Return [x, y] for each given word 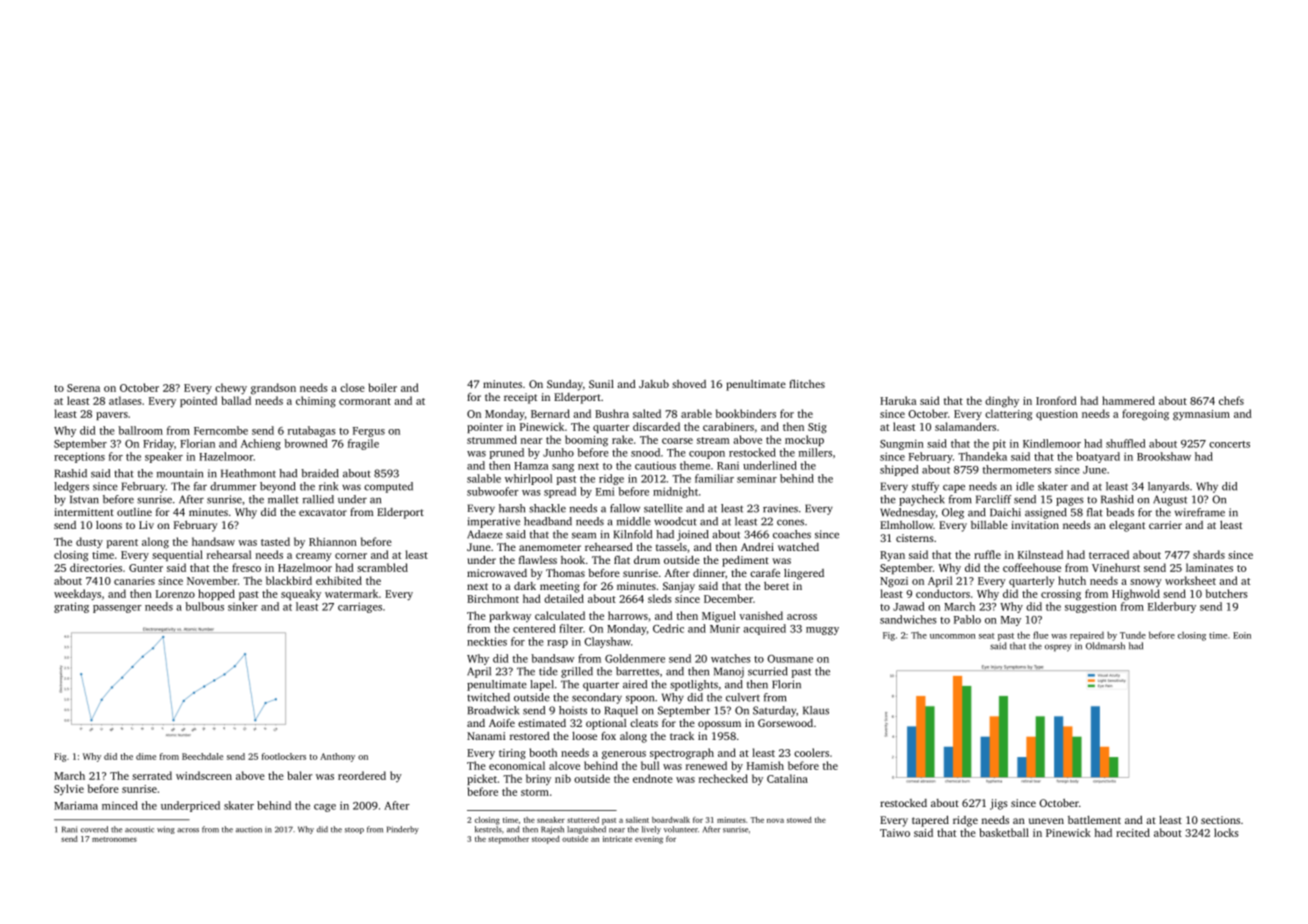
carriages [360, 607]
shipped [899, 470]
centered [534, 628]
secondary [597, 698]
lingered [804, 574]
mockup [804, 440]
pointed [198, 401]
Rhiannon [333, 541]
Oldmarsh [1105, 646]
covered [94, 829]
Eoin [1242, 635]
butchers [1227, 593]
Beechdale [202, 756]
